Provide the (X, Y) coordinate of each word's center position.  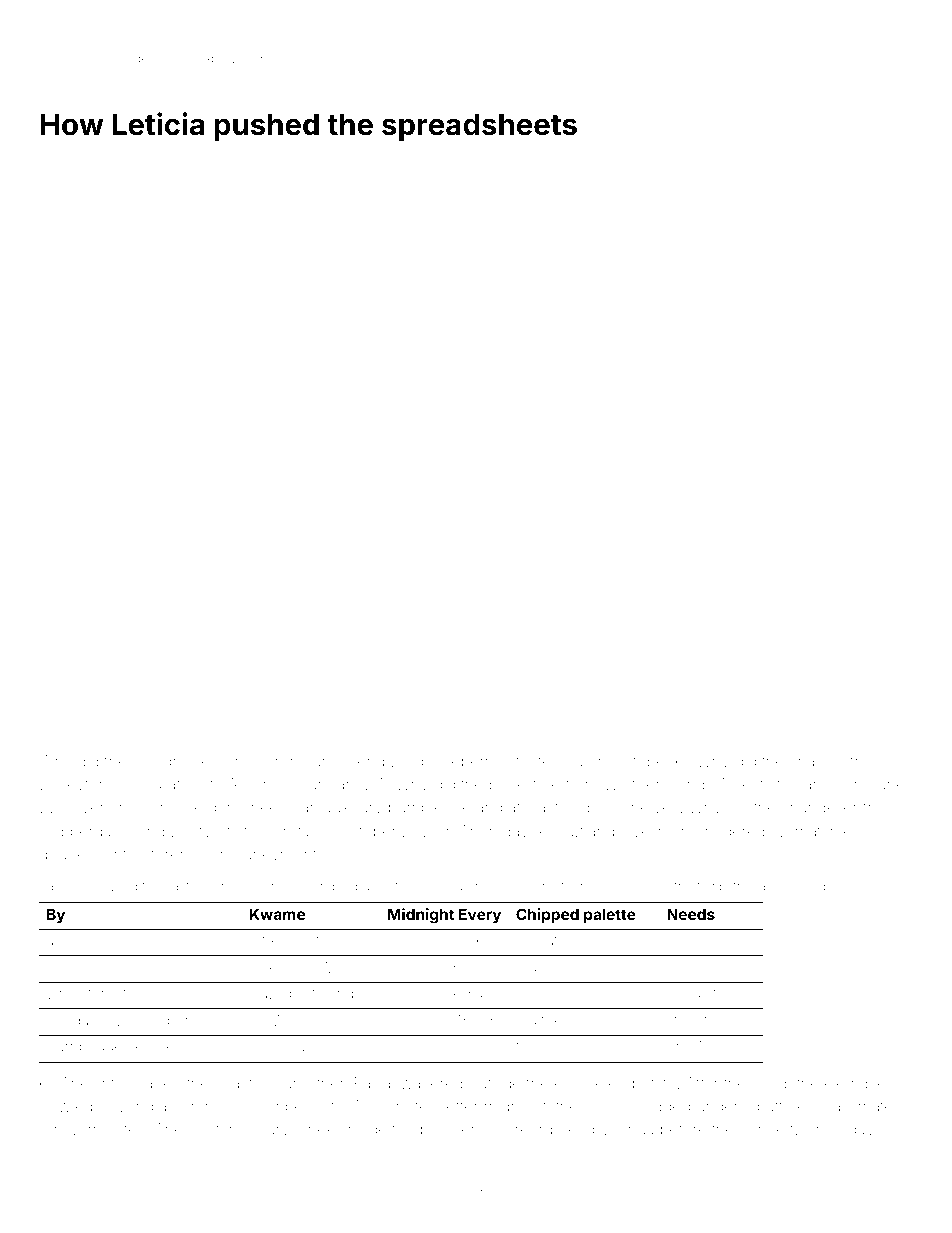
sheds (687, 993)
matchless (831, 831)
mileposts (282, 969)
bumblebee (429, 807)
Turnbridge (84, 1048)
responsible (161, 808)
